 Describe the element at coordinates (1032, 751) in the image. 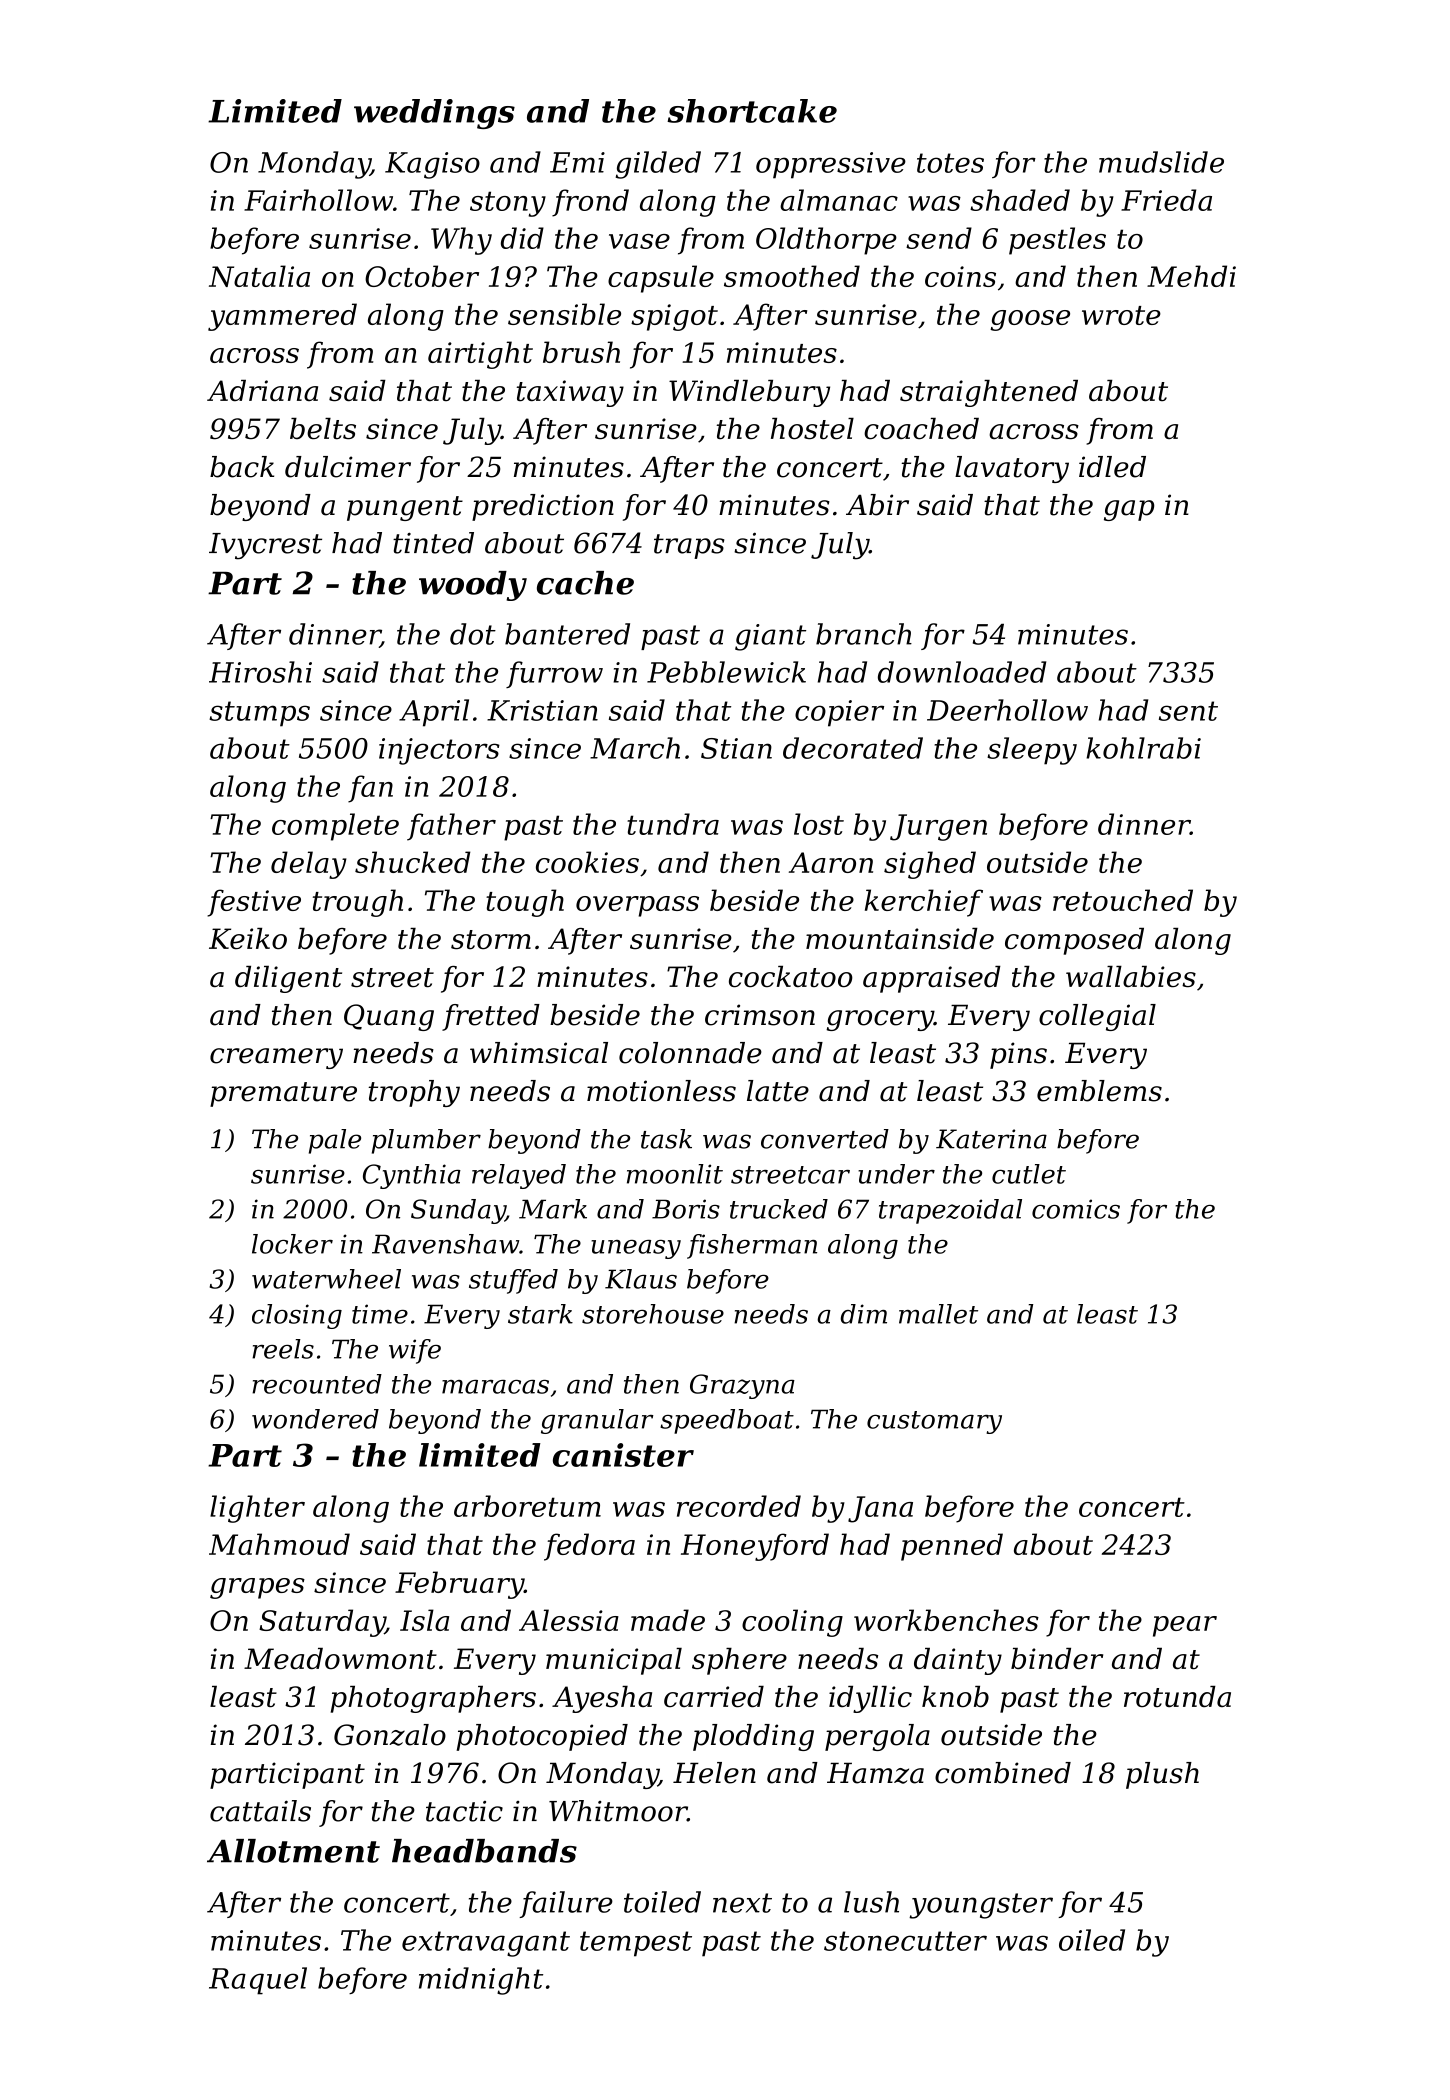

I see `sleepy` at that location.
